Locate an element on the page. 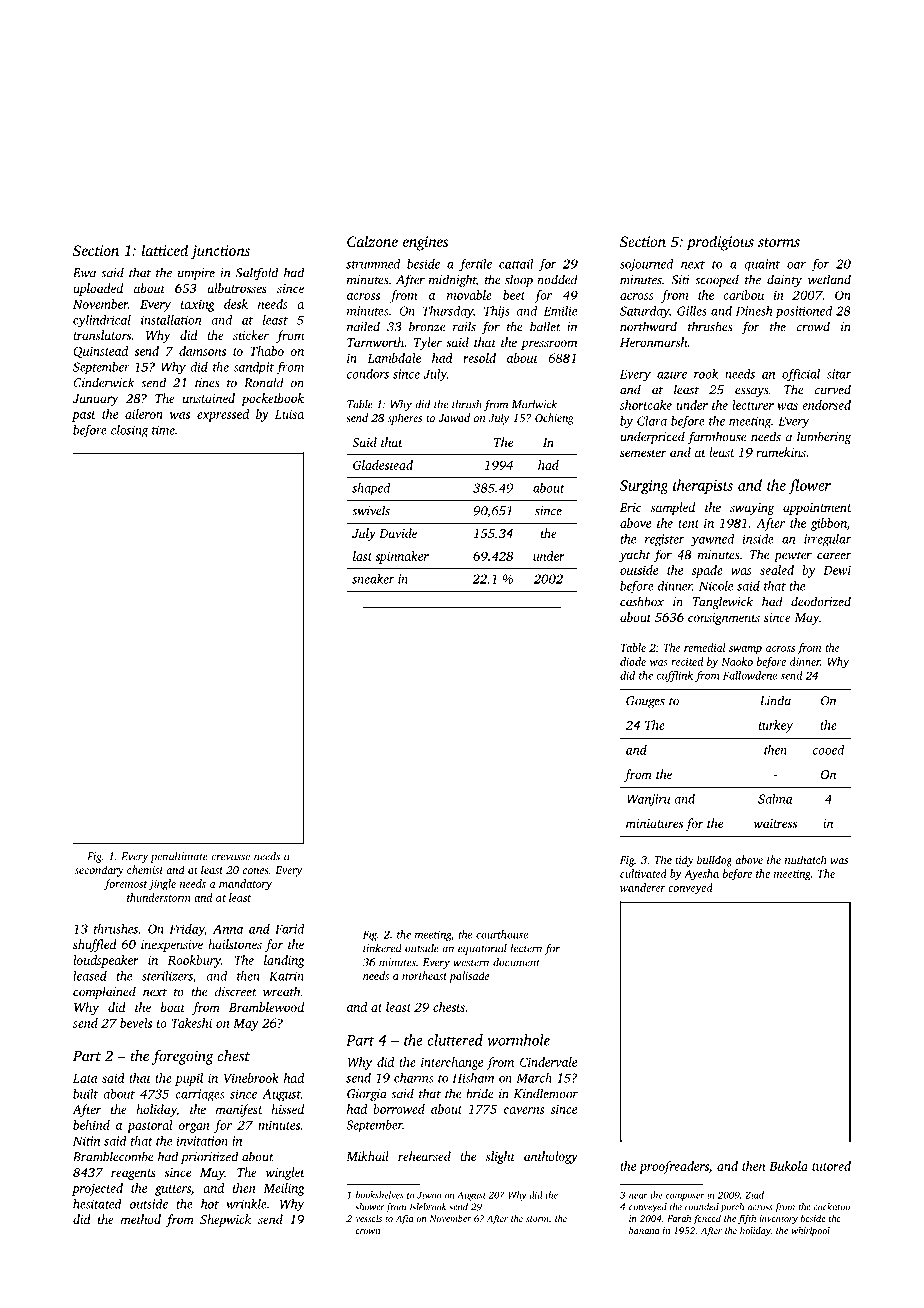 This document has width=924, height=1308. closing is located at coordinates (129, 431).
